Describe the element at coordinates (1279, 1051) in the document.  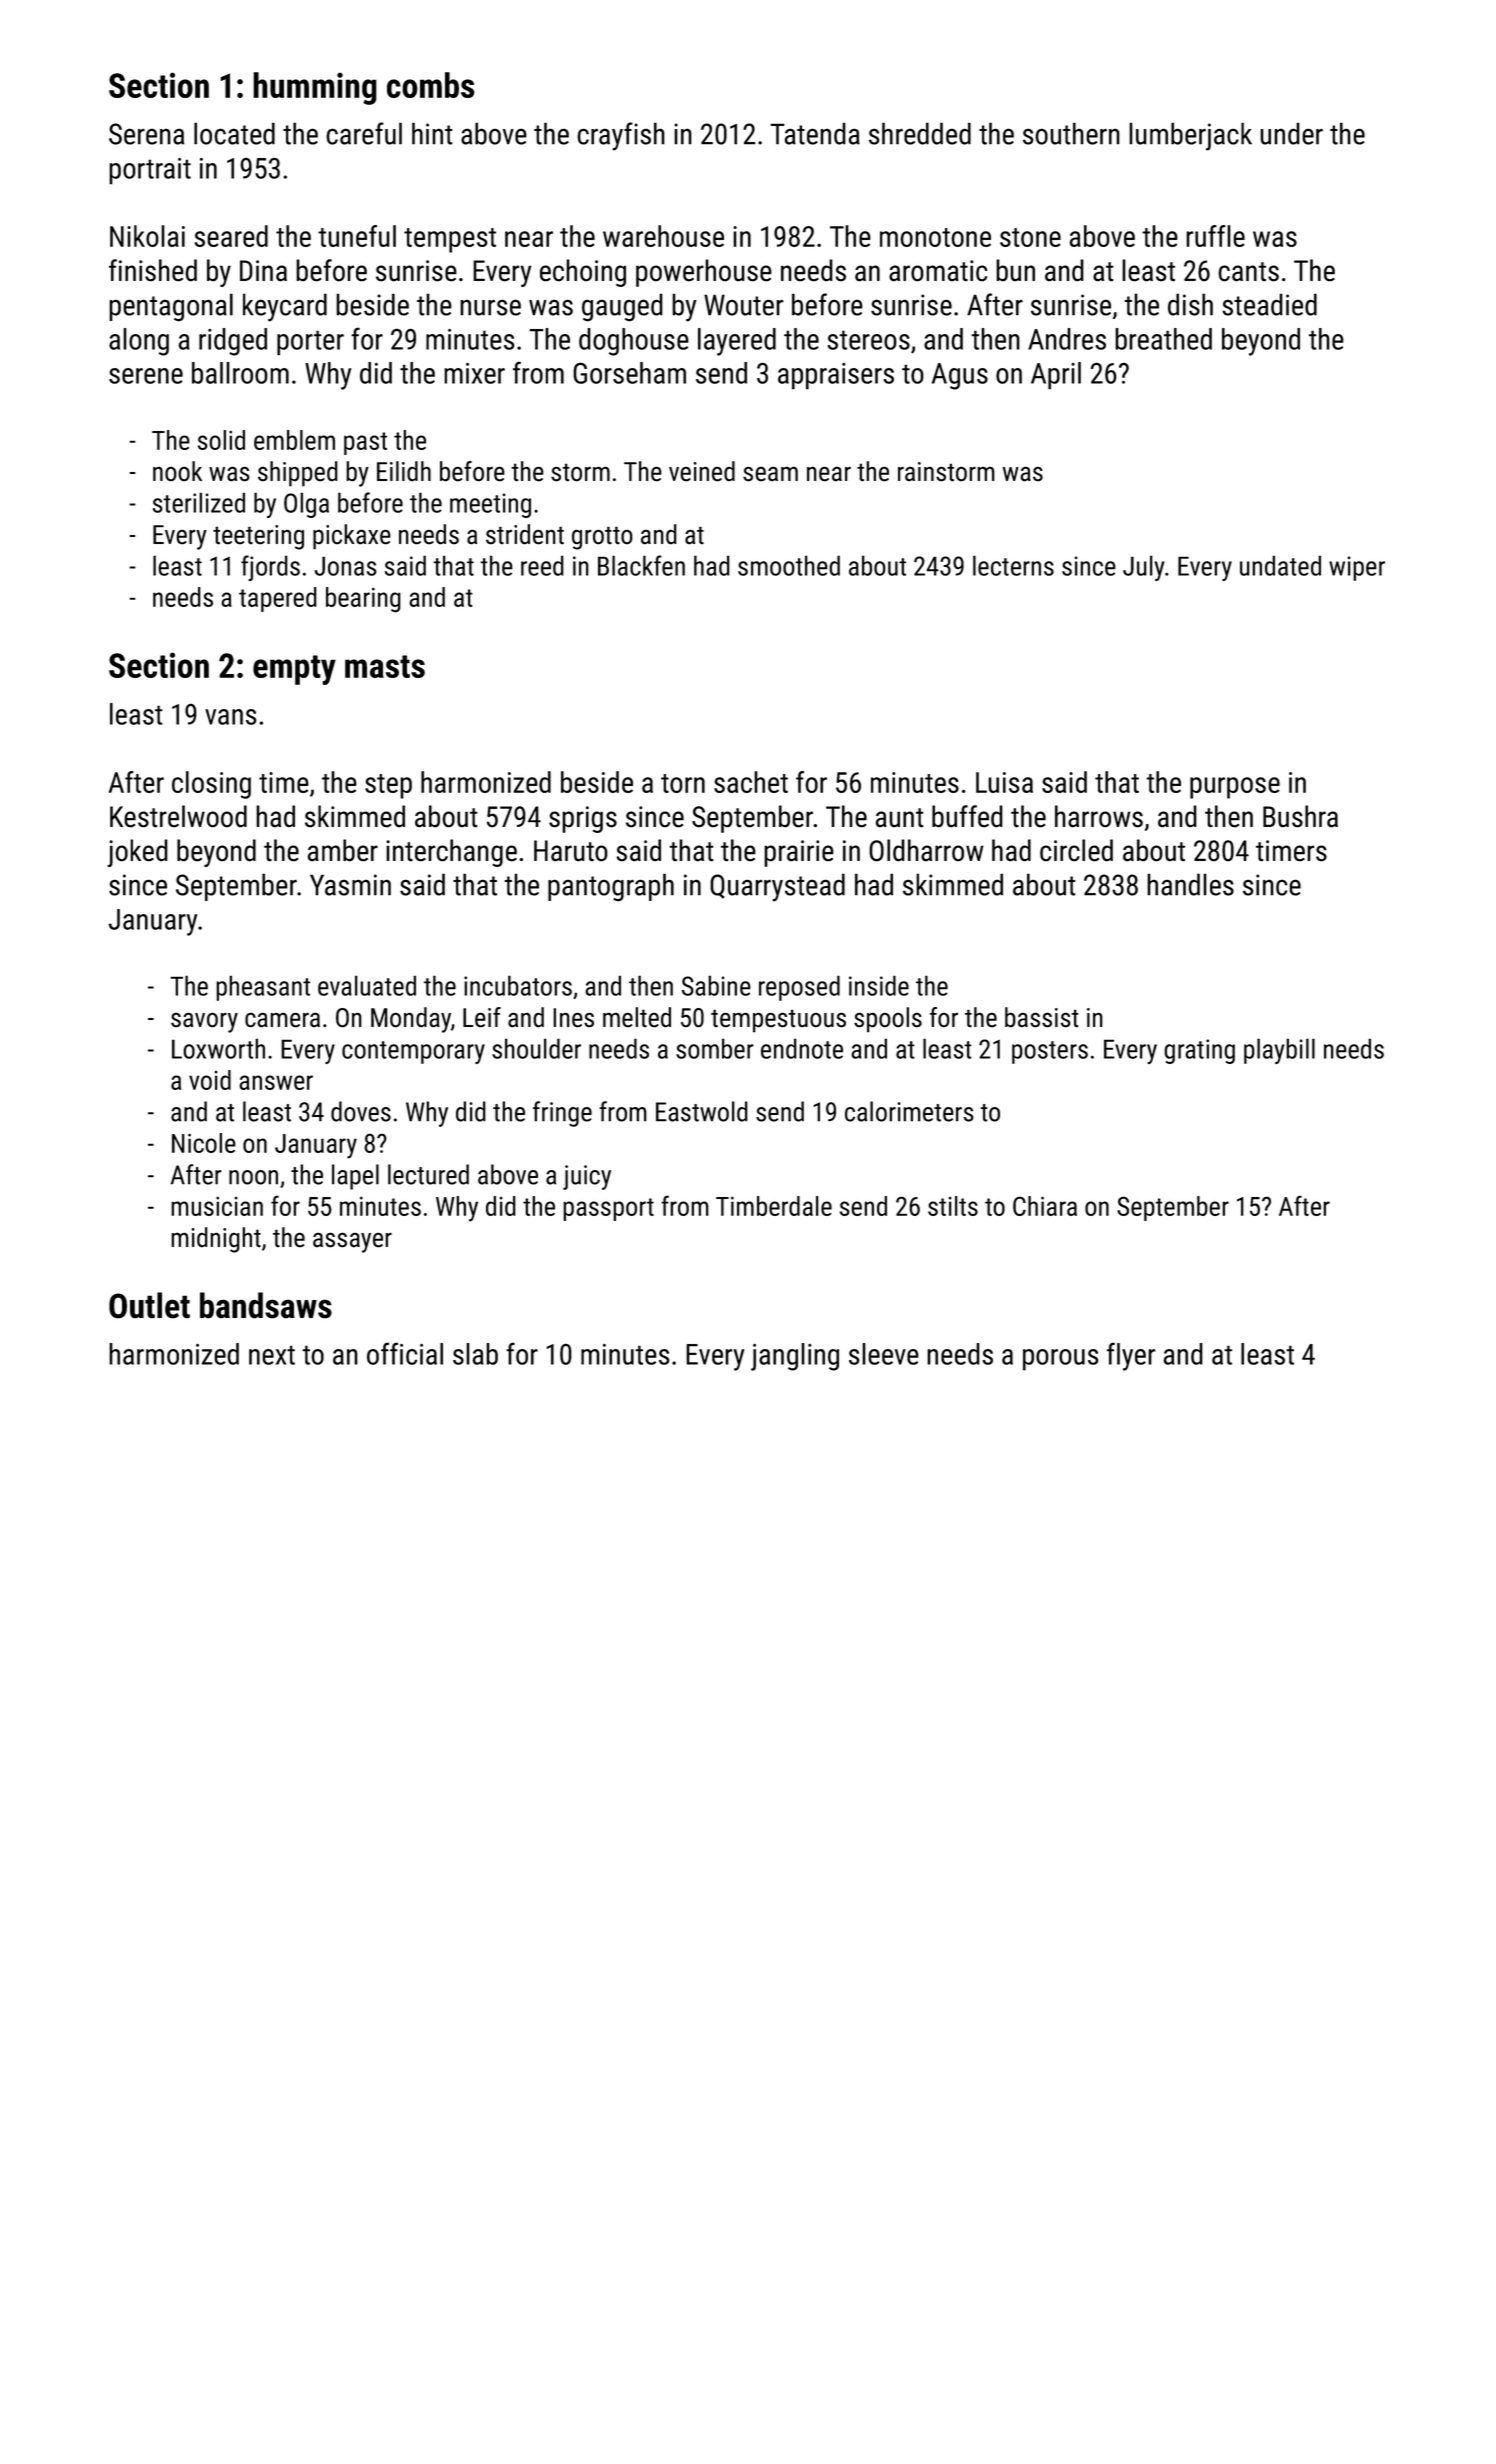
I see `playbill` at that location.
